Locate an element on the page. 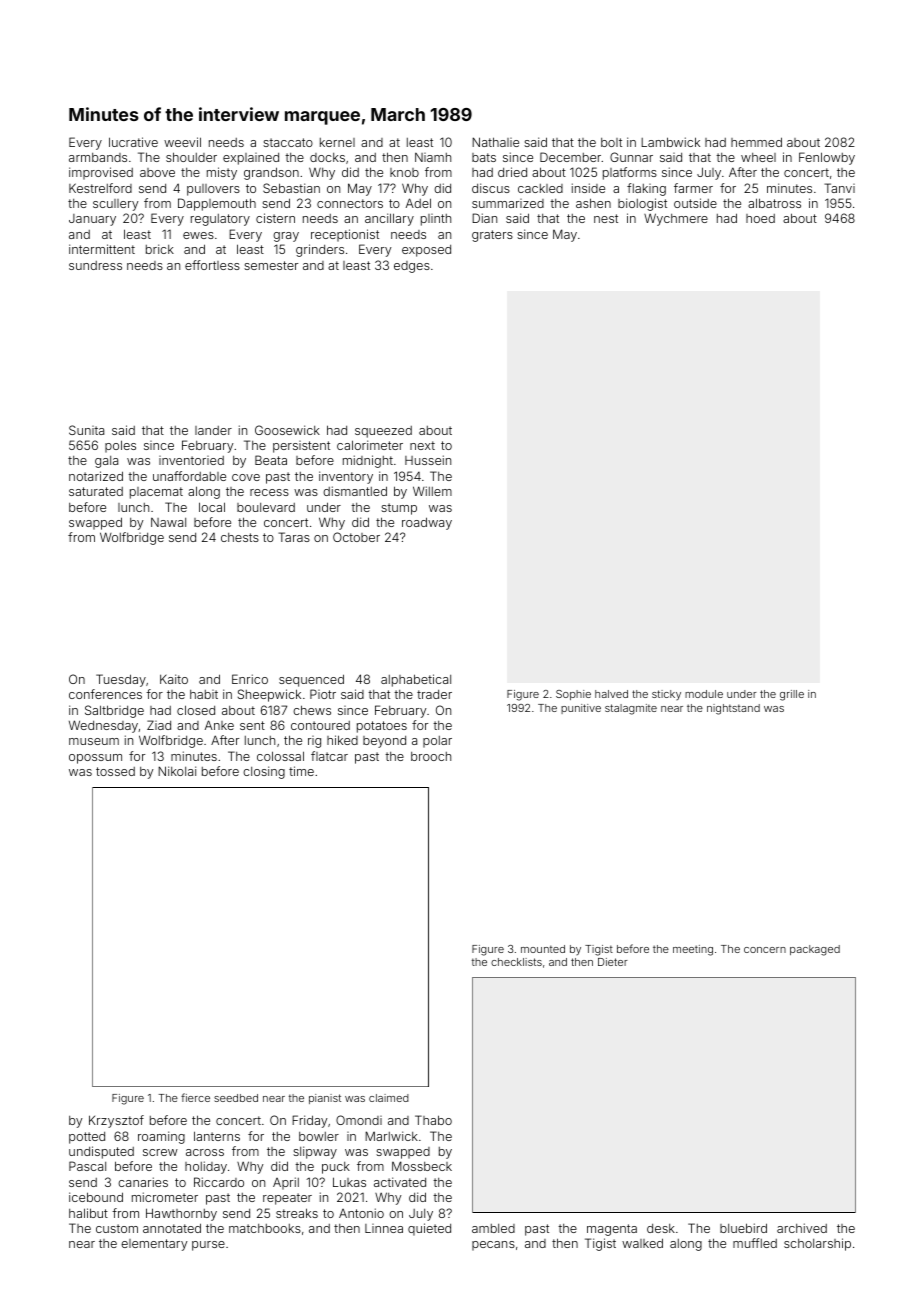 The width and height of the image is (924, 1308). Tuesday is located at coordinates (121, 680).
